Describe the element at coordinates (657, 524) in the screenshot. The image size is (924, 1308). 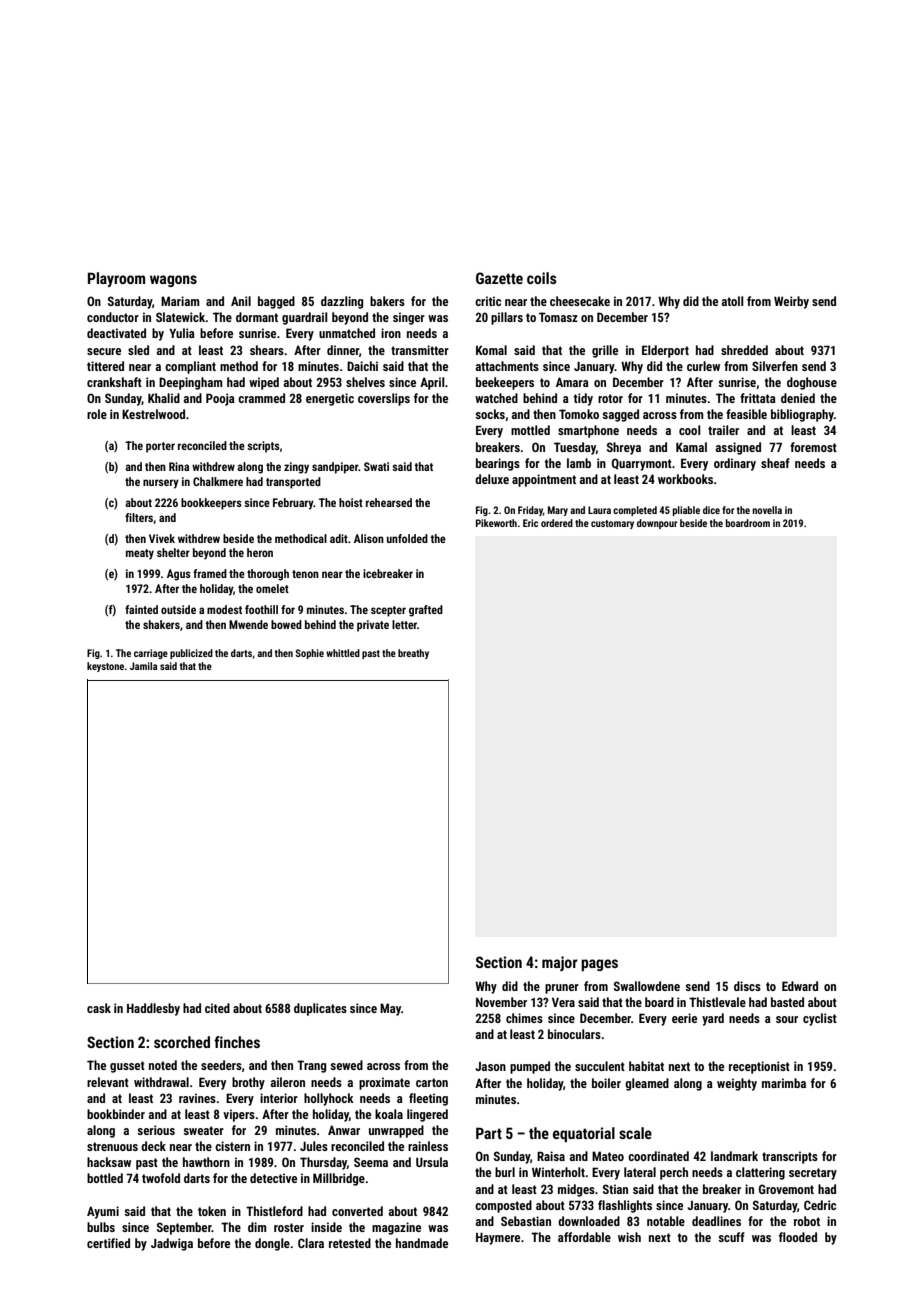
I see `downpour` at that location.
